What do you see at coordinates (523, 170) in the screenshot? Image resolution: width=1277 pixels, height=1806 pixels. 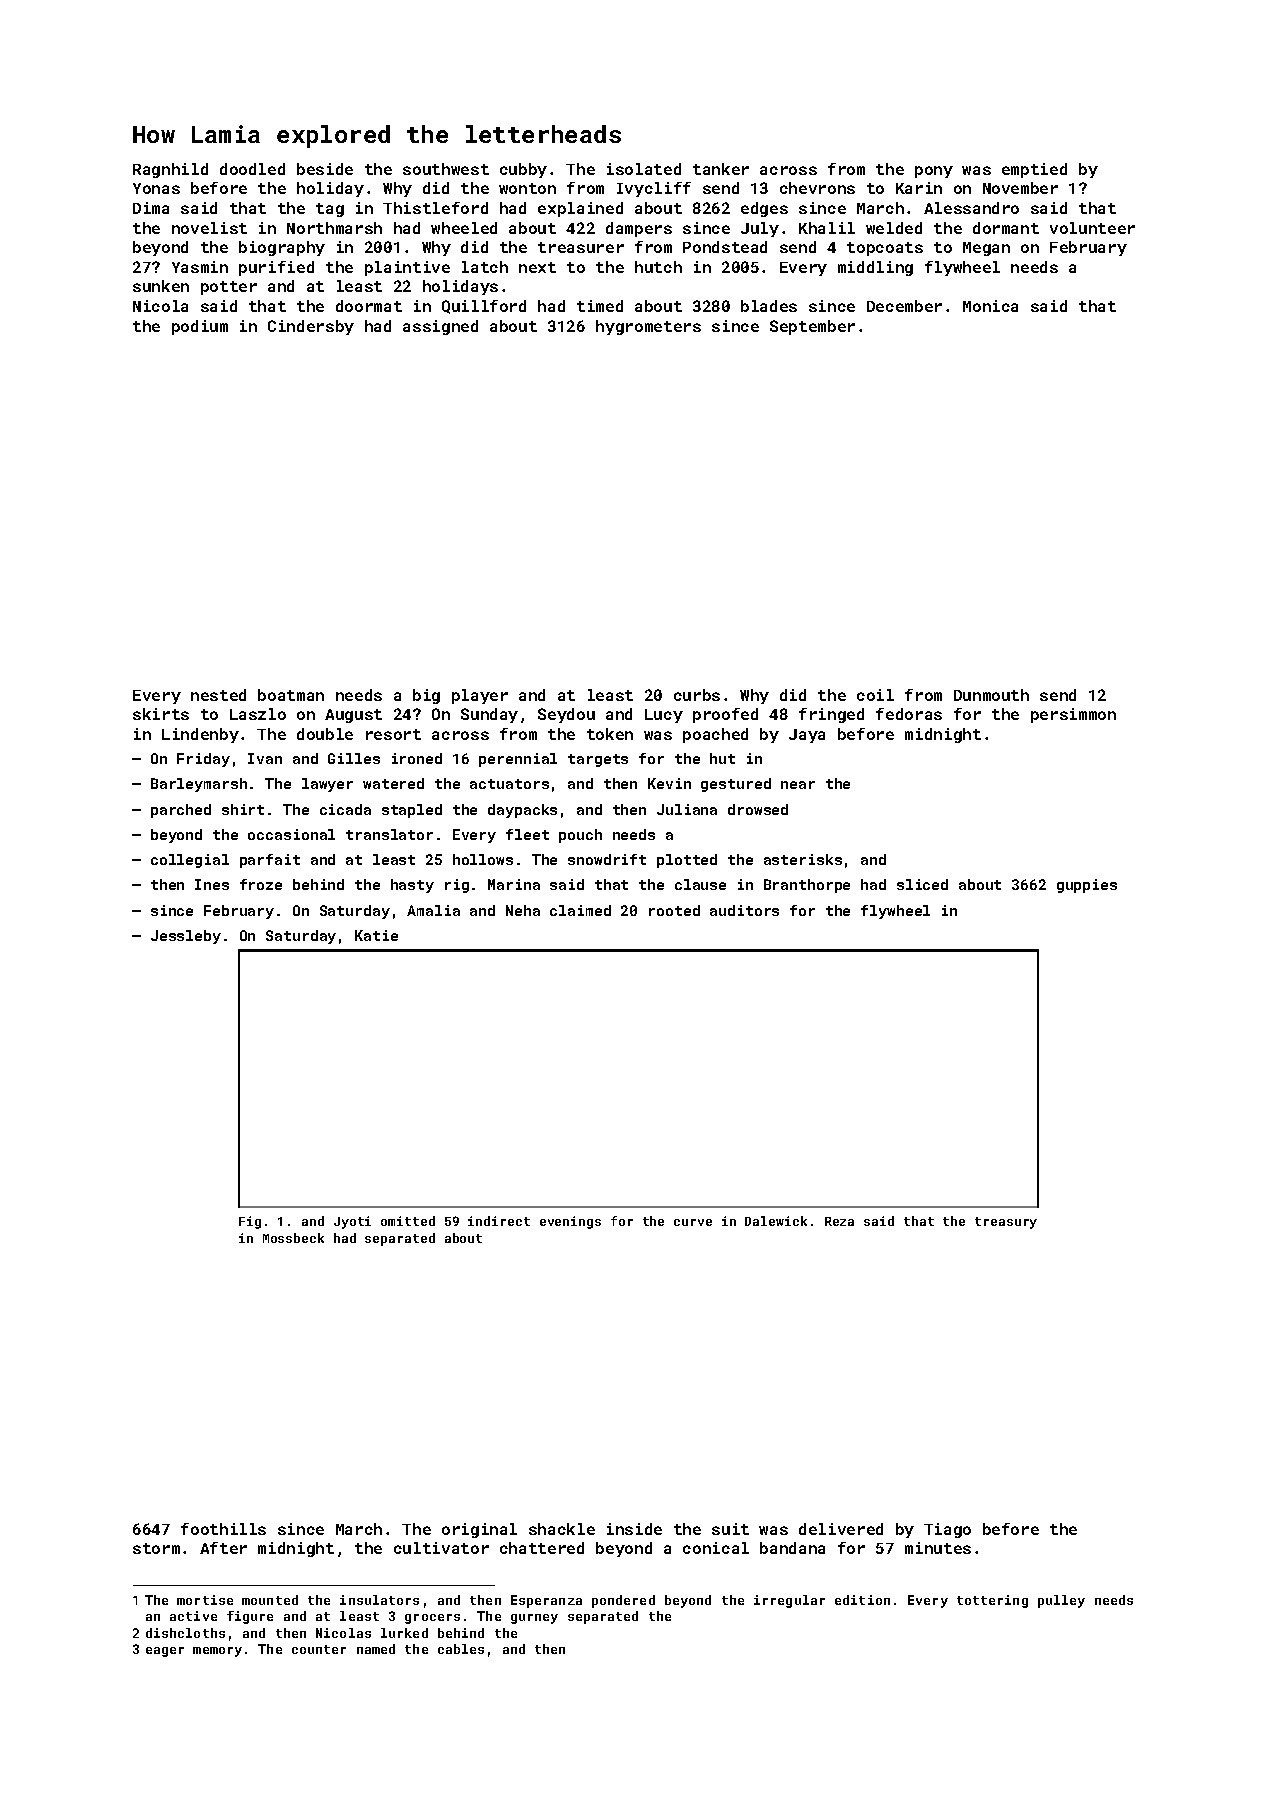 I see `cubby` at bounding box center [523, 170].
